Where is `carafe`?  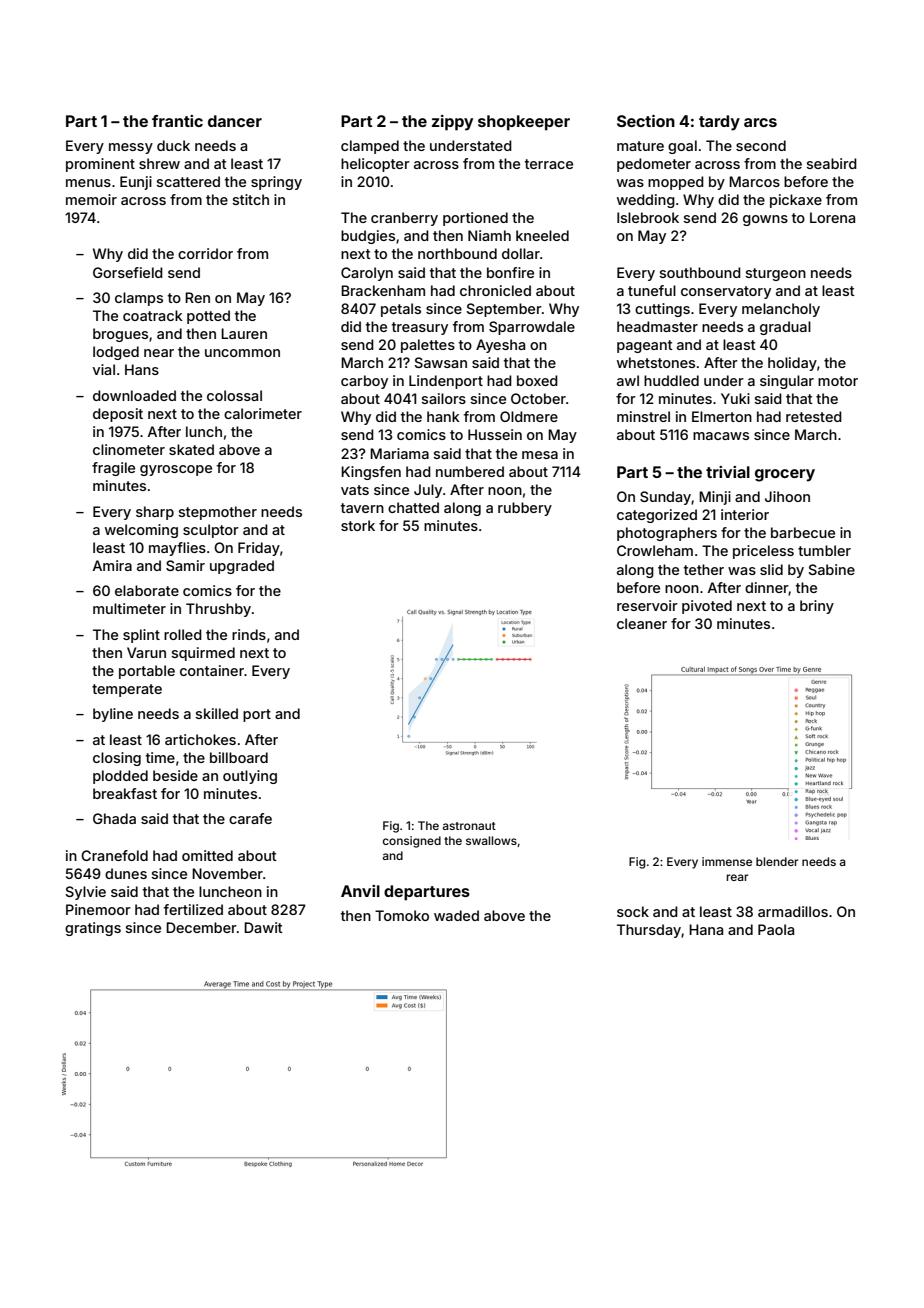
carafe is located at coordinates (250, 818).
